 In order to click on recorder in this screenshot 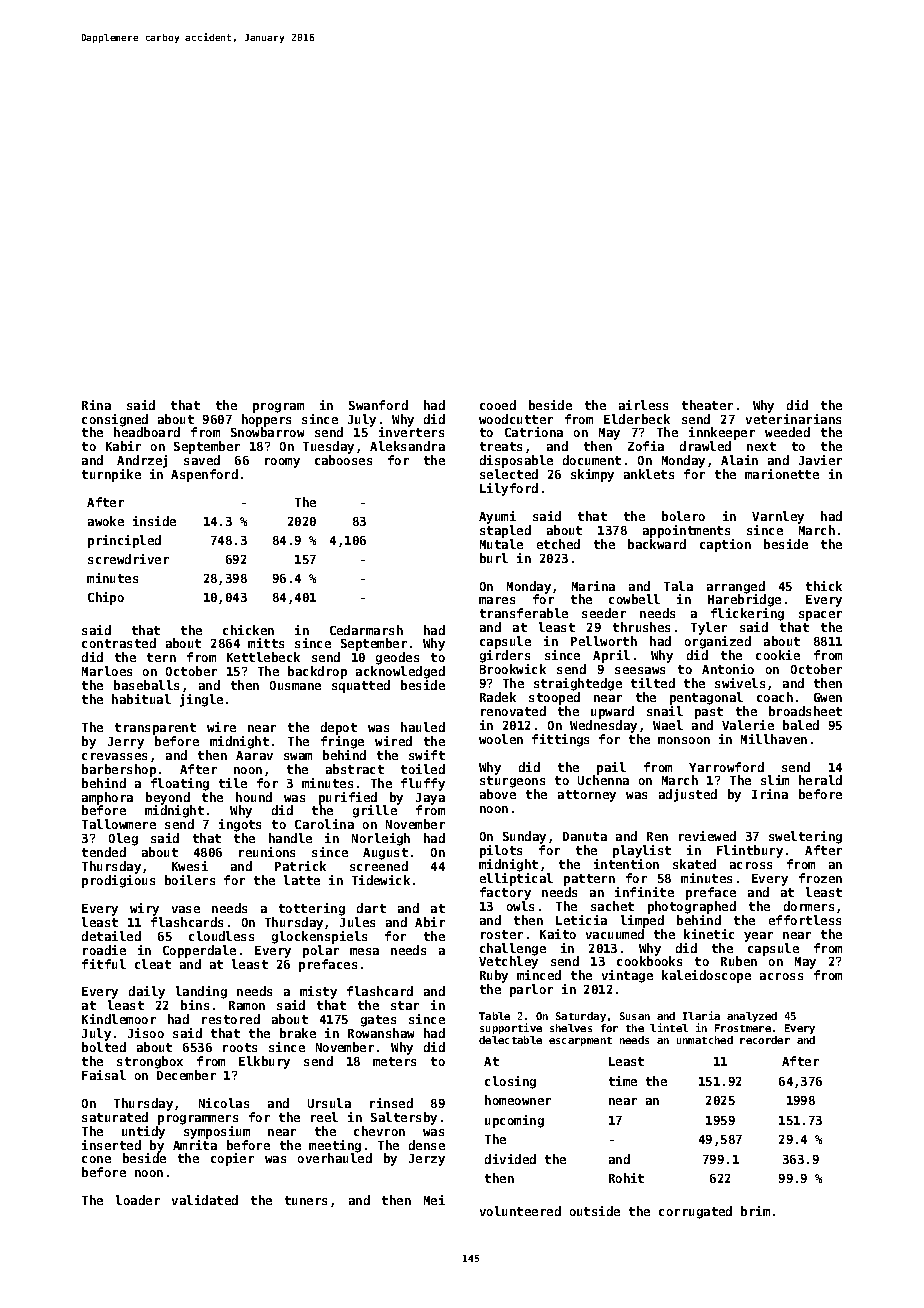, I will do `click(765, 1040)`.
